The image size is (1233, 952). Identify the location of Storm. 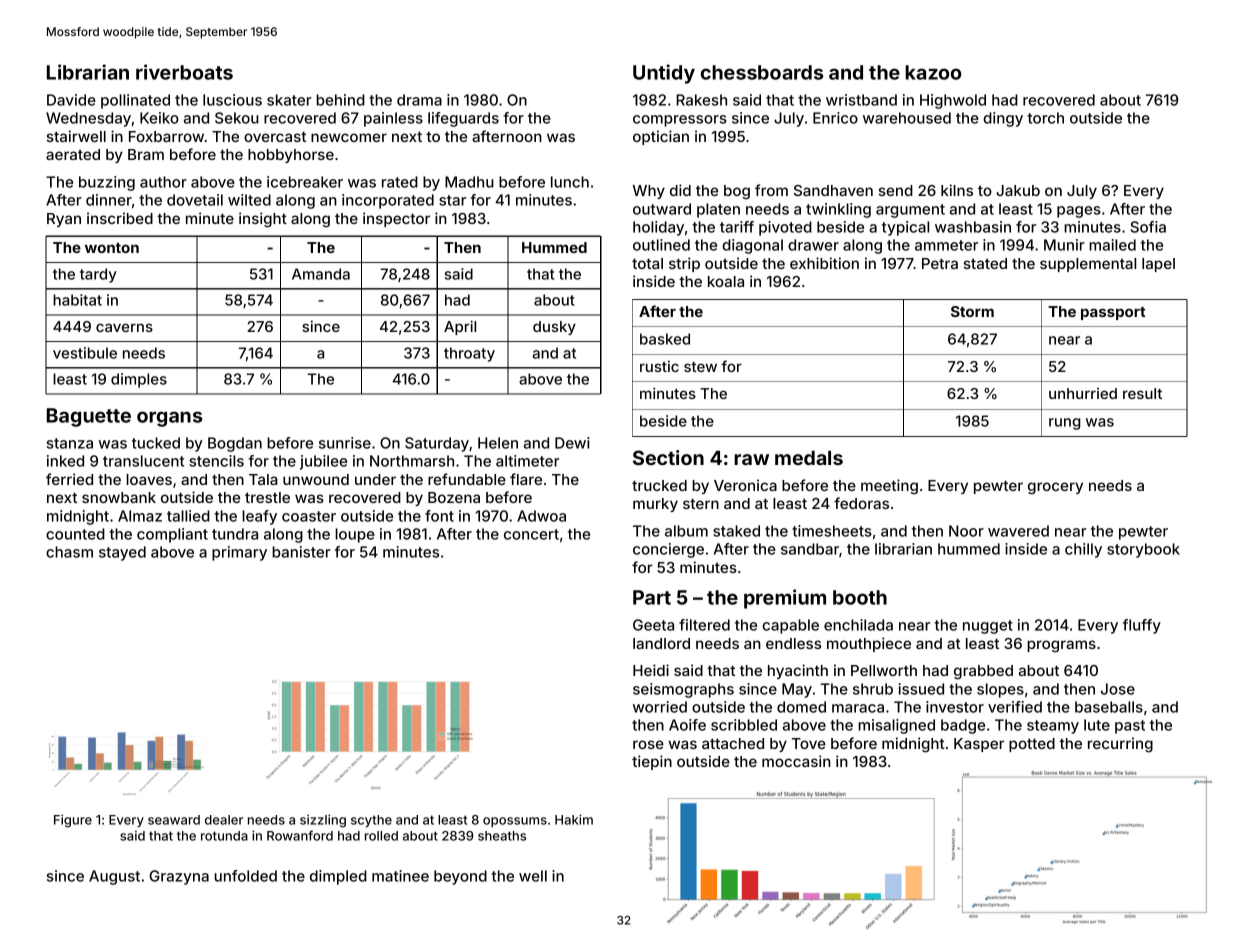
(972, 311).
